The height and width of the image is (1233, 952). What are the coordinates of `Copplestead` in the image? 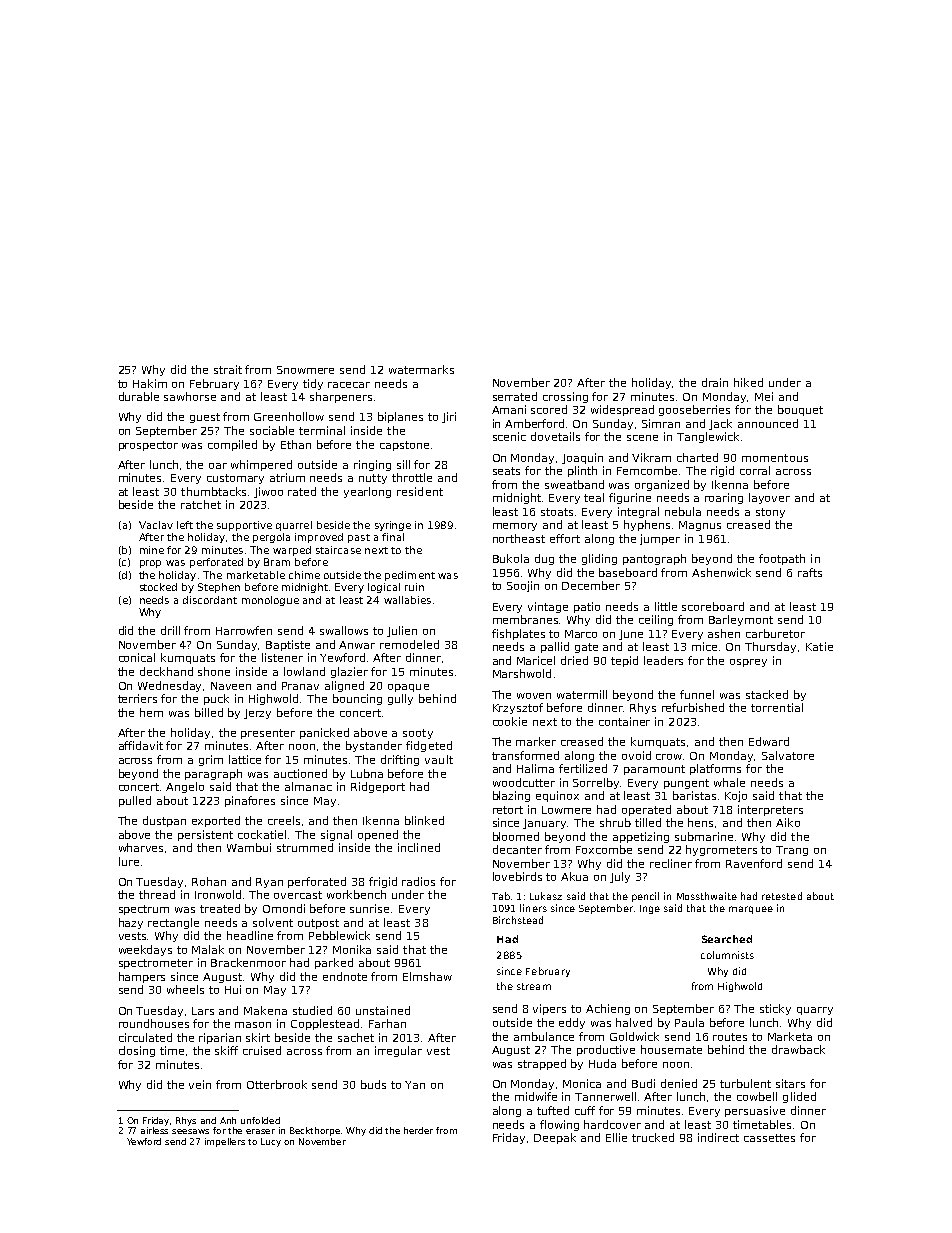 It's located at (325, 1024).
